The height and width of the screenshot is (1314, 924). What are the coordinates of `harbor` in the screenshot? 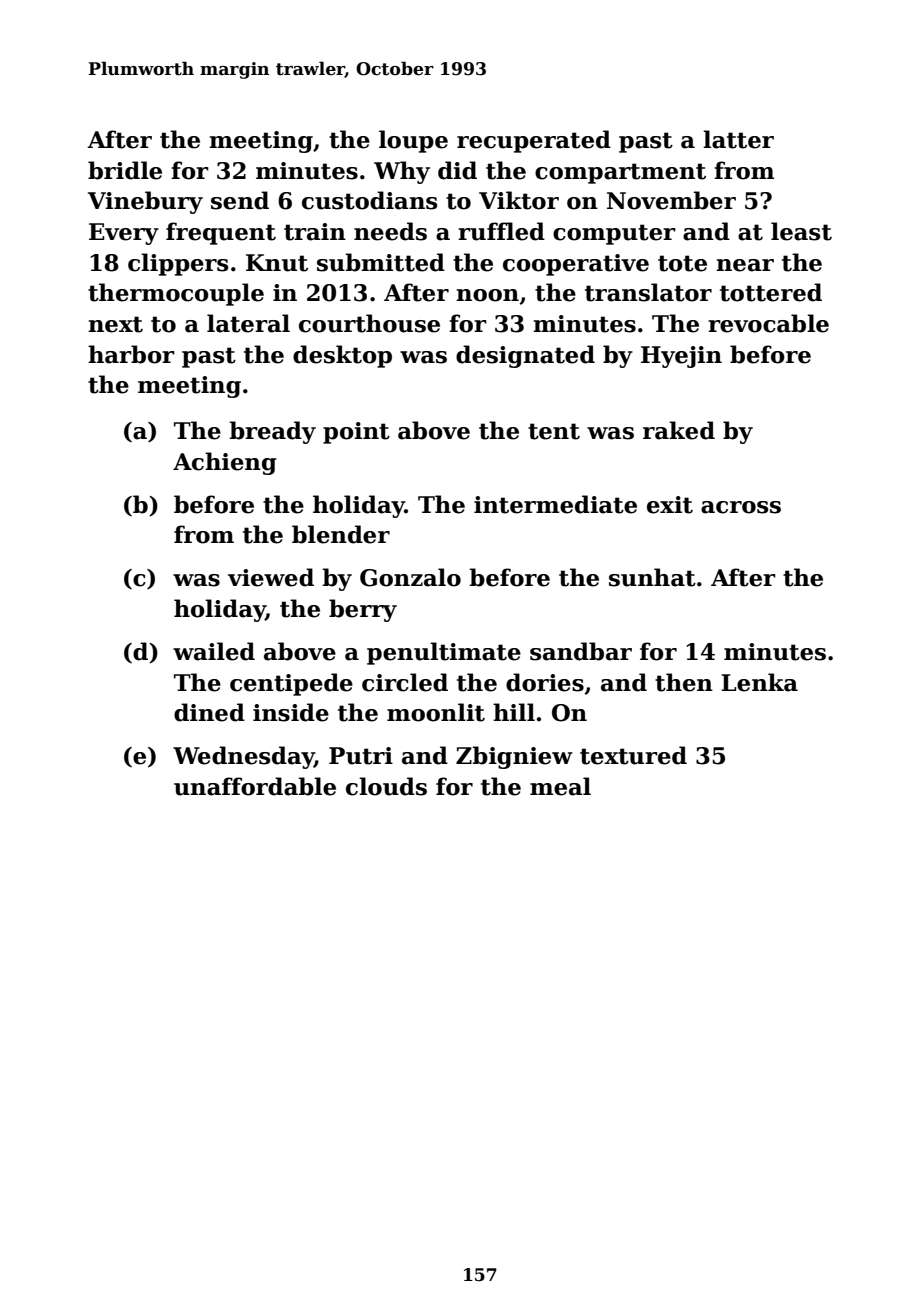 It's located at (131, 354).
